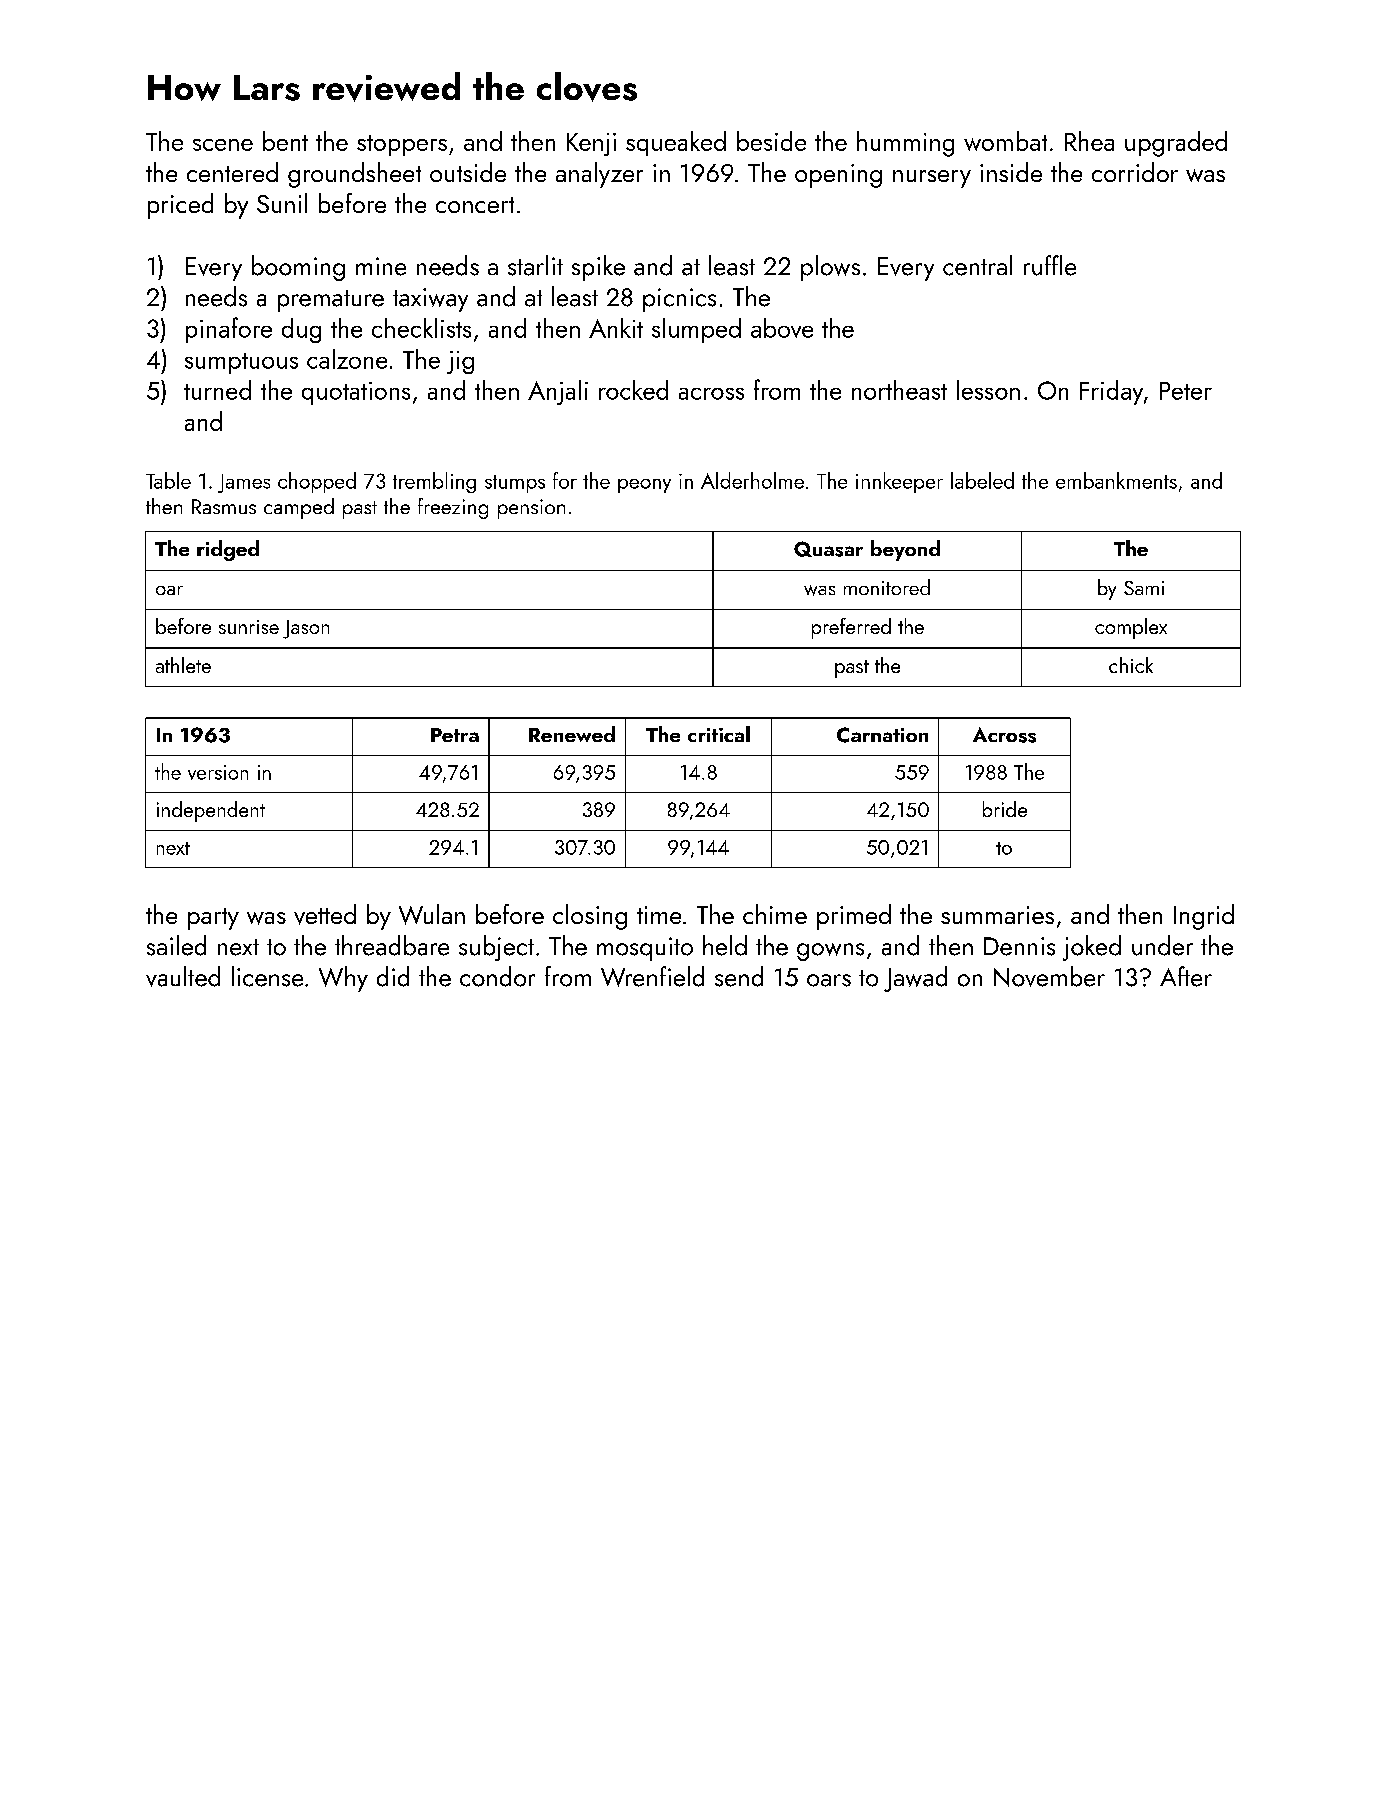  Describe the element at coordinates (306, 629) in the image. I see `Jason` at that location.
